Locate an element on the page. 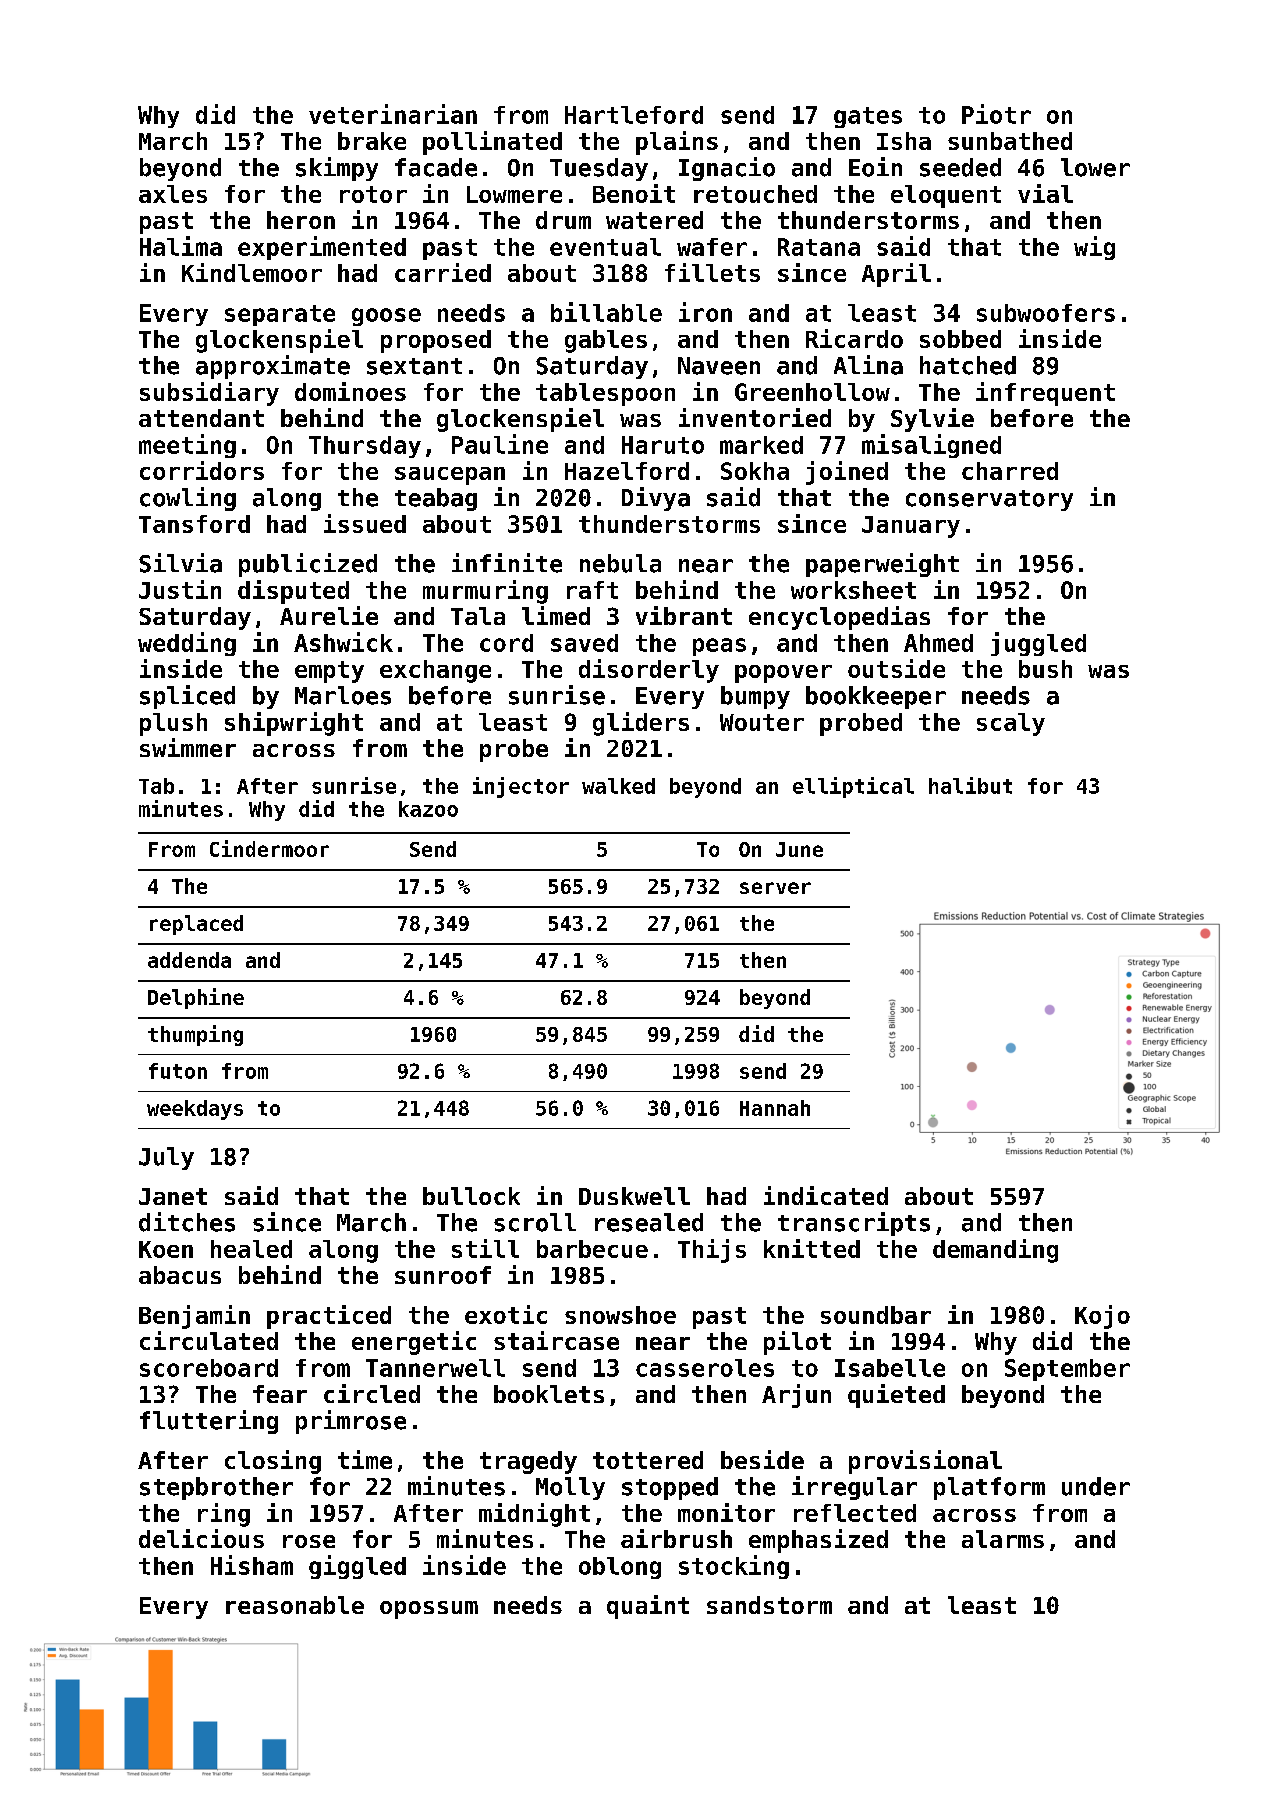 Image resolution: width=1275 pixels, height=1804 pixels. giggled is located at coordinates (357, 1567).
